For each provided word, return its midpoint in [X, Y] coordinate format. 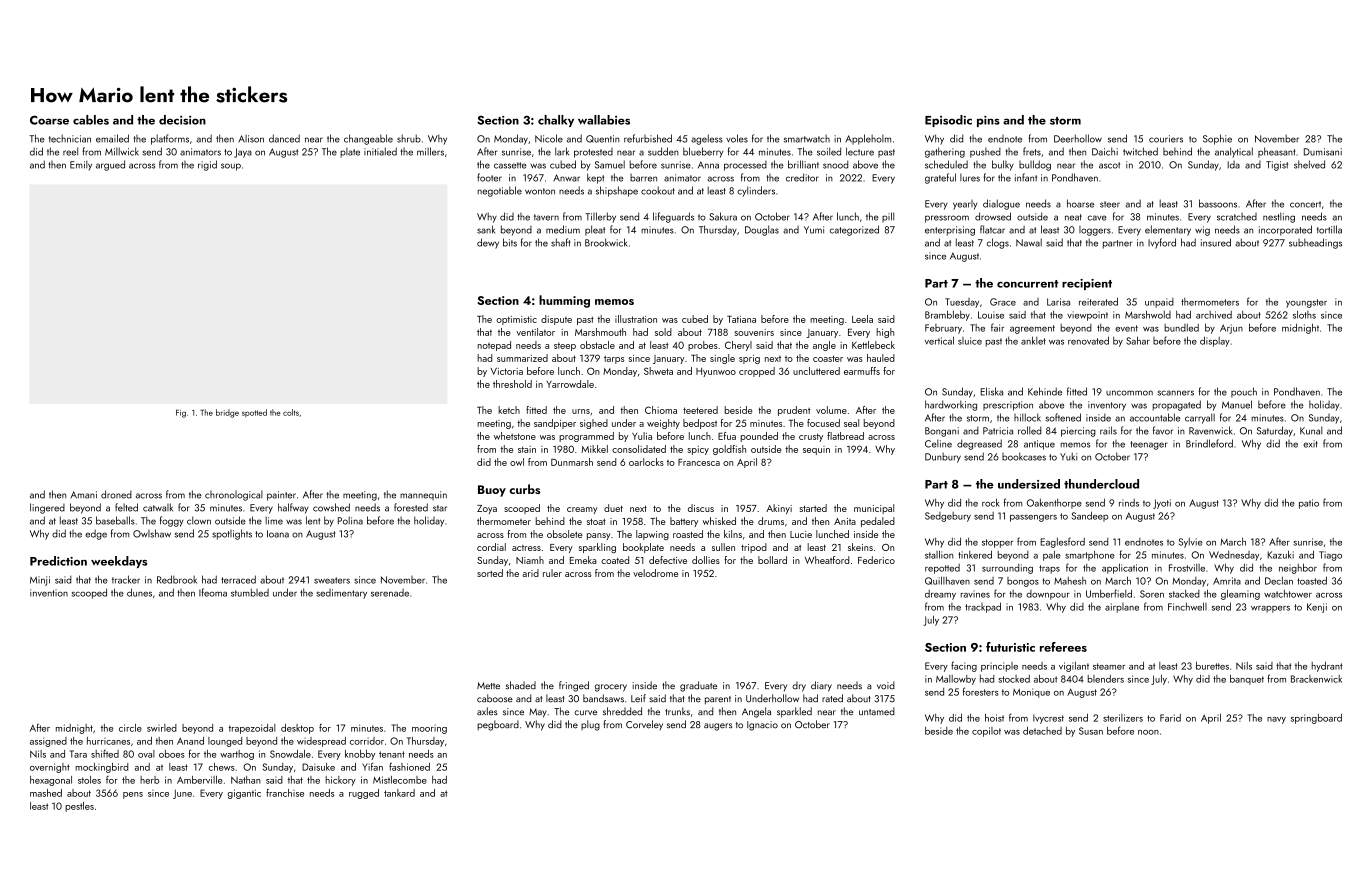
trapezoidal [252, 729]
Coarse [49, 120]
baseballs [115, 520]
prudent [794, 411]
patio [1309, 504]
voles [737, 138]
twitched [1140, 151]
